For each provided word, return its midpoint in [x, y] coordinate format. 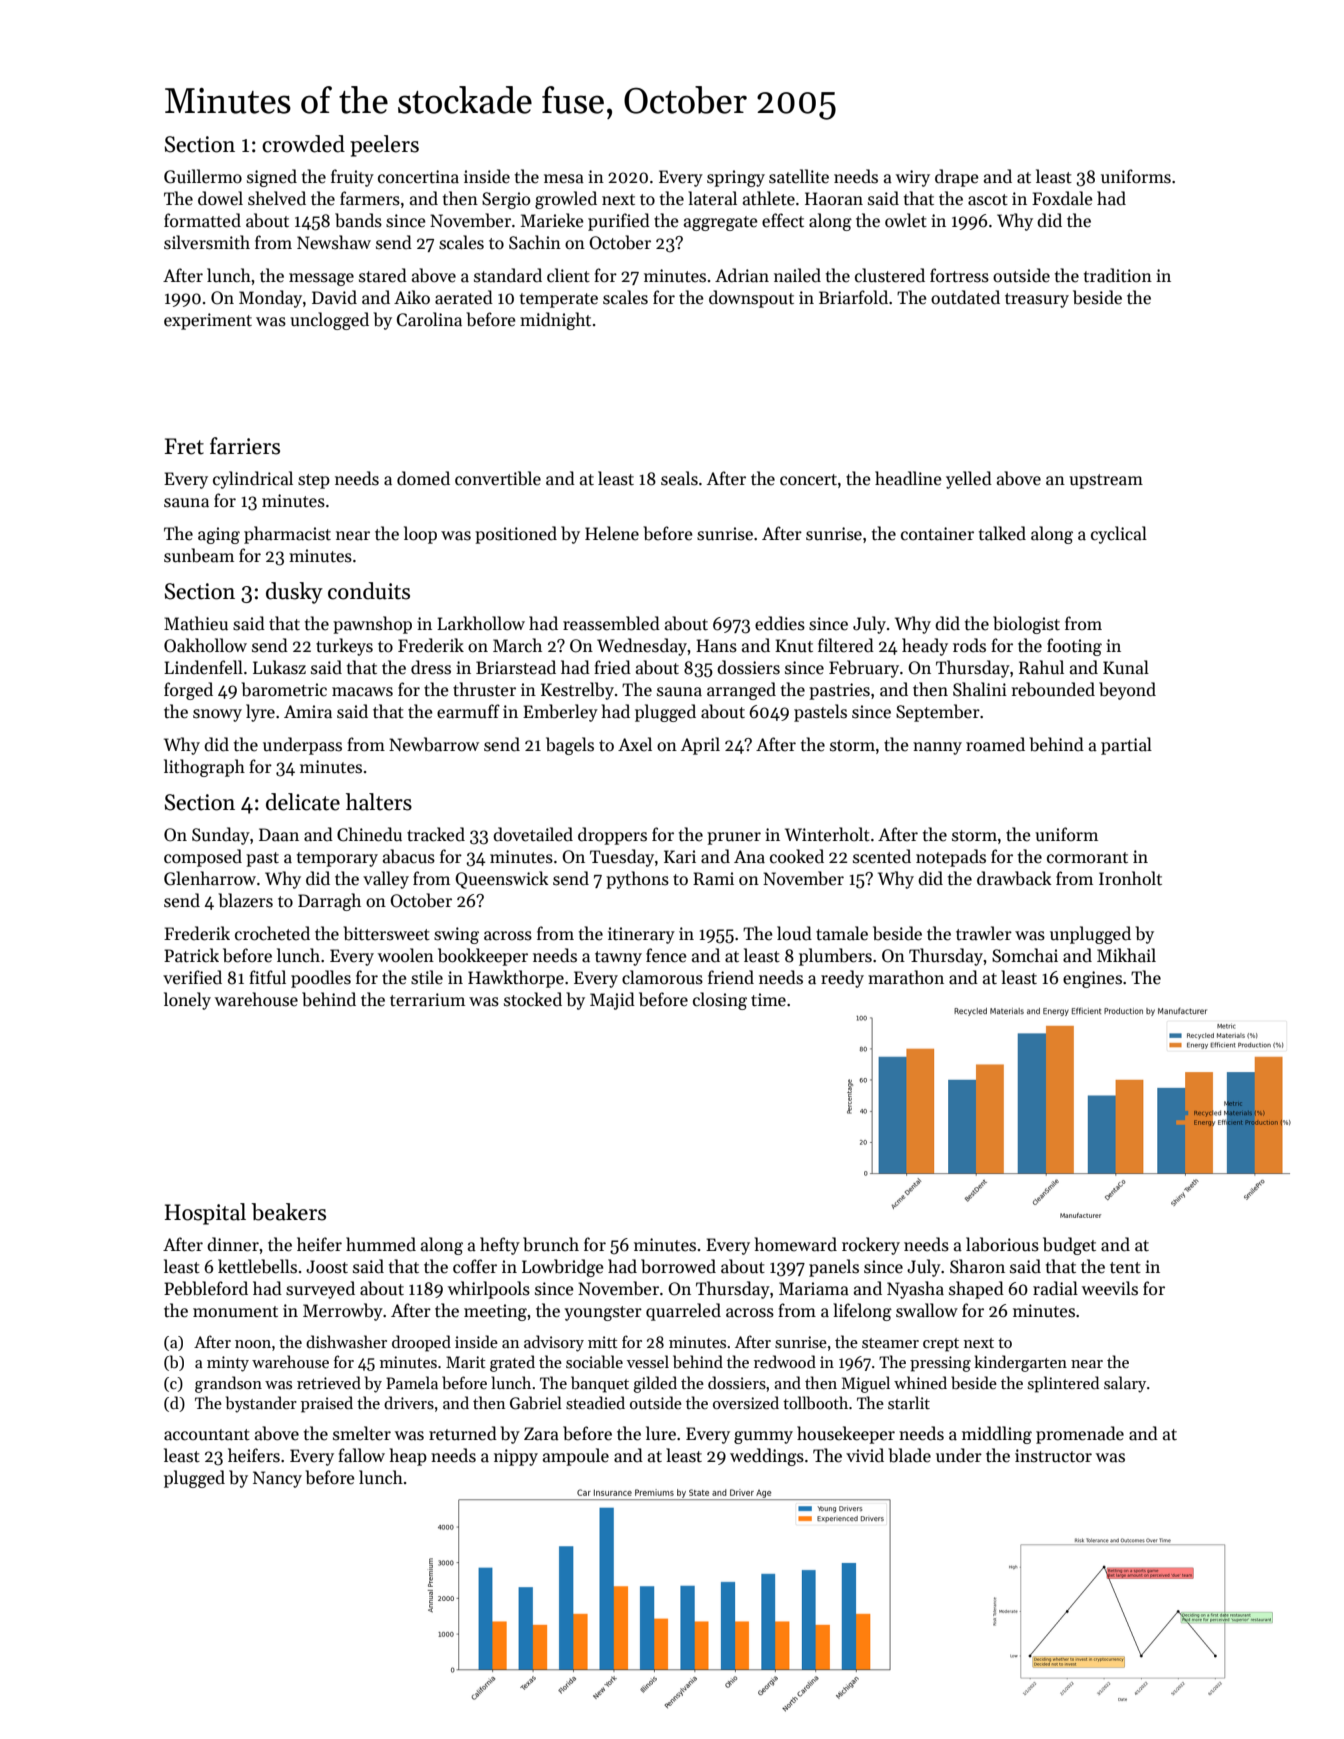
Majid [612, 1001]
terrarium [427, 1000]
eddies [780, 623]
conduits [369, 591]
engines [1092, 979]
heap [408, 1457]
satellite [799, 176]
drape [957, 178]
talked [1002, 533]
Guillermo [203, 176]
